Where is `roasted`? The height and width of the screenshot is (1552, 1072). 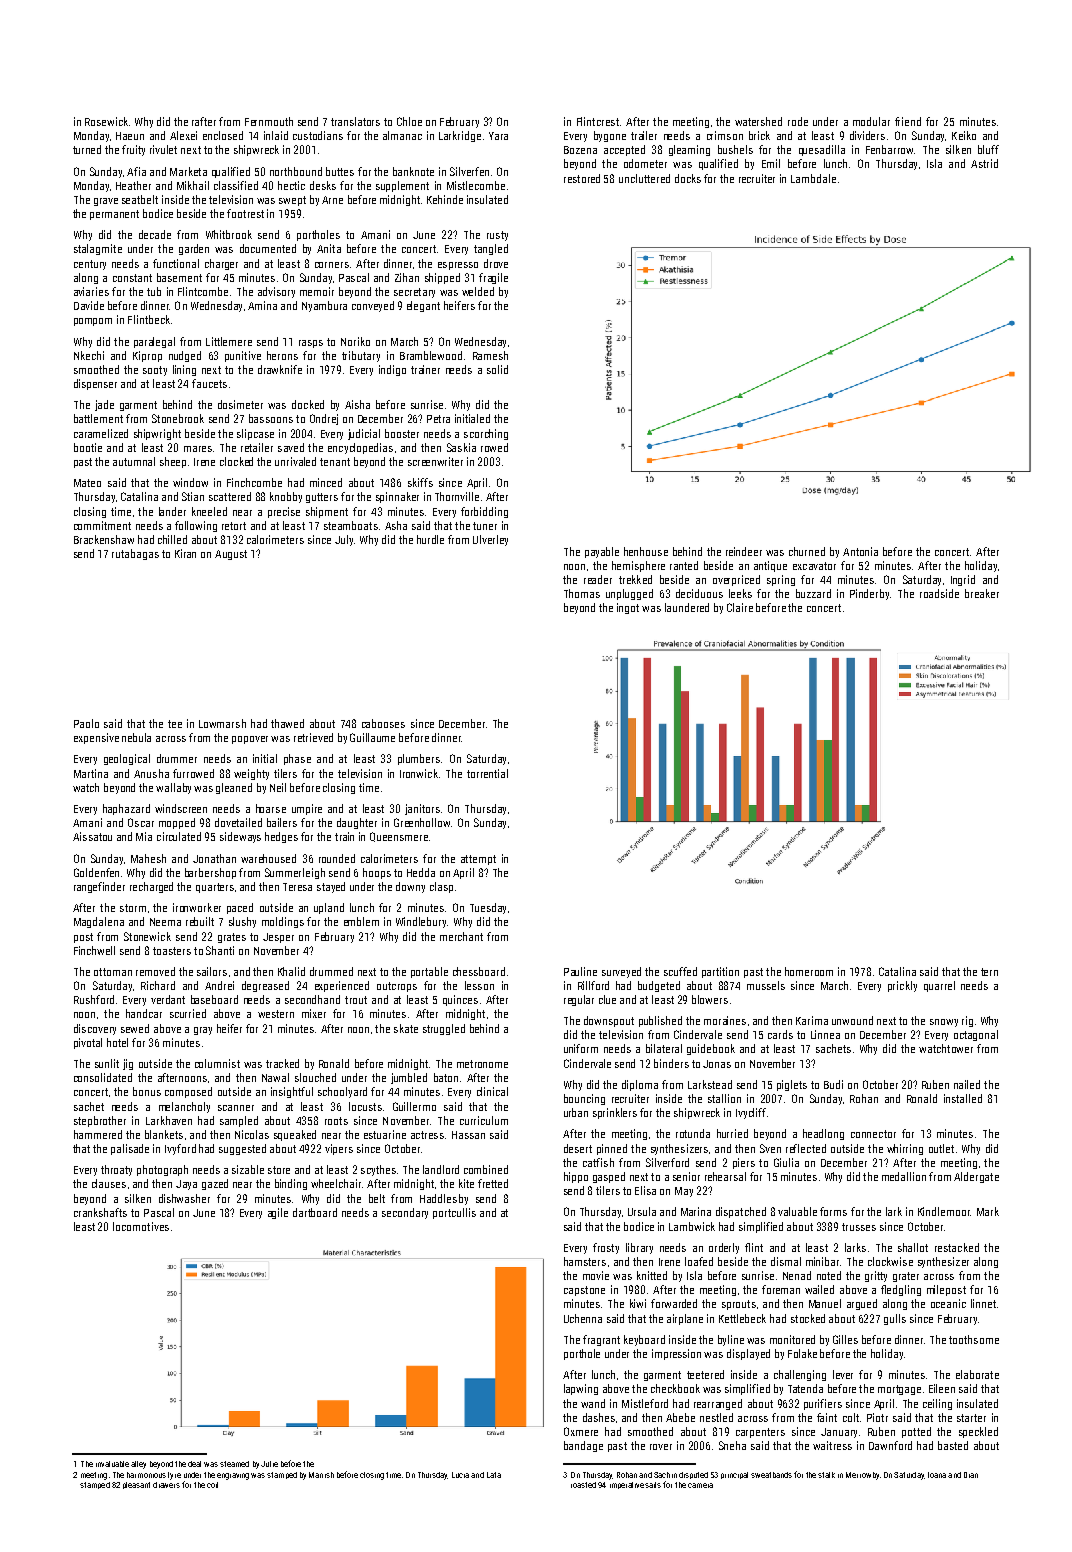
roasted is located at coordinates (583, 1485).
